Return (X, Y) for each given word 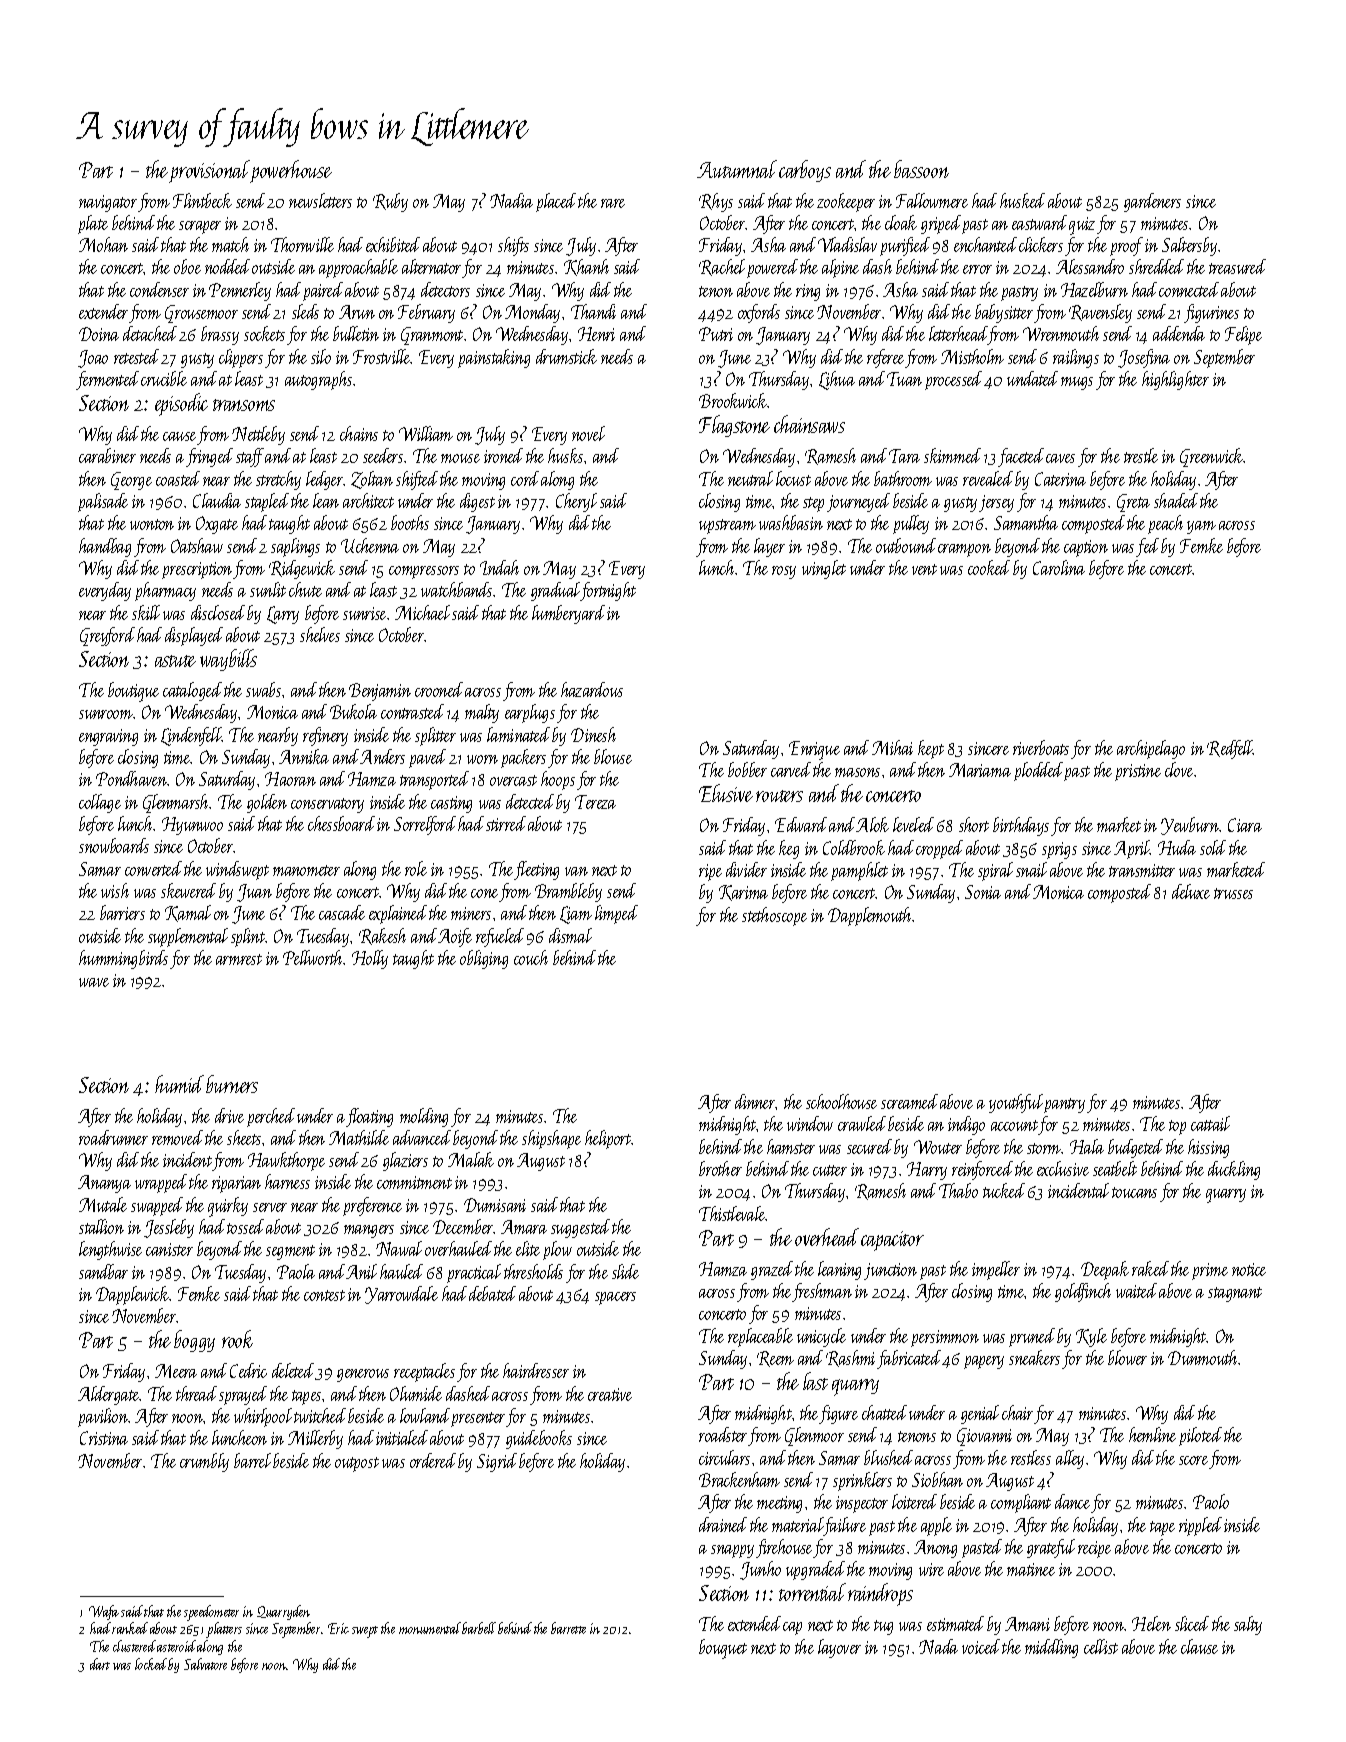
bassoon (921, 169)
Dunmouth (1203, 1357)
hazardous (592, 689)
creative (610, 1394)
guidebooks (539, 1439)
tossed (245, 1226)
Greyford (107, 636)
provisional (209, 171)
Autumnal (737, 169)
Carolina (1059, 567)
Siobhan (937, 1479)
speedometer (211, 1613)
